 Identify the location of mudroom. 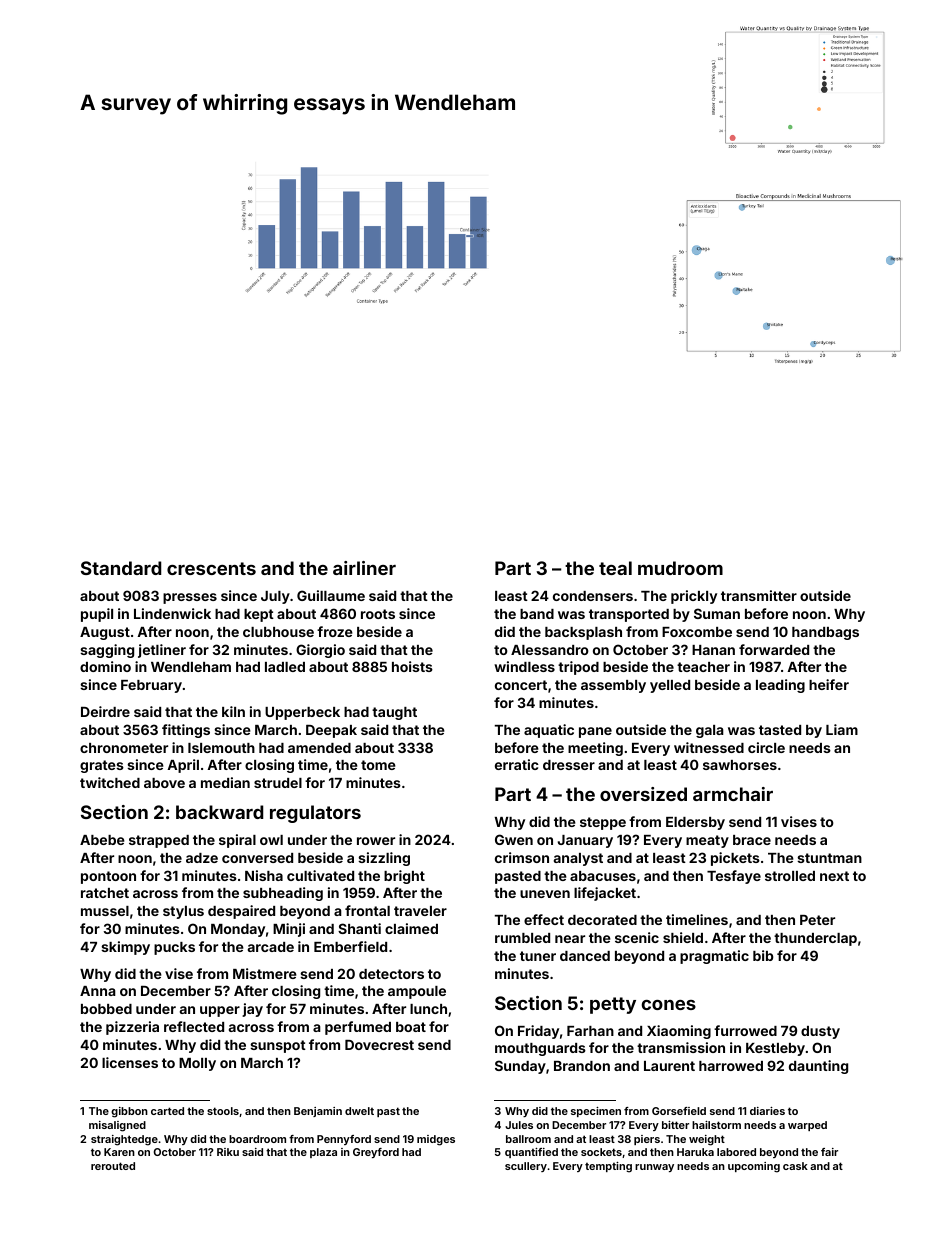
(680, 568).
